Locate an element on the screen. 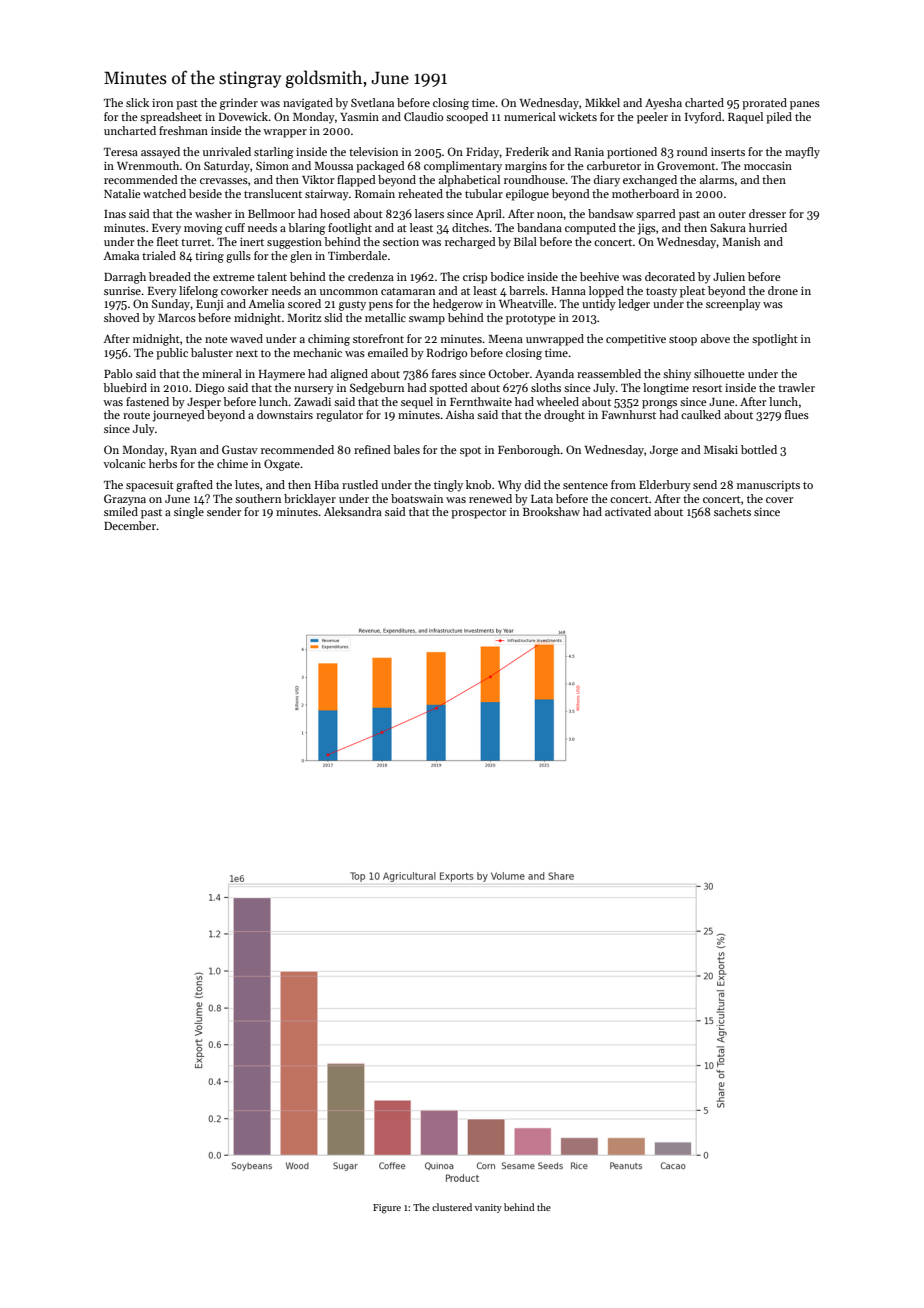 The width and height of the screenshot is (924, 1308). portioned is located at coordinates (632, 153).
